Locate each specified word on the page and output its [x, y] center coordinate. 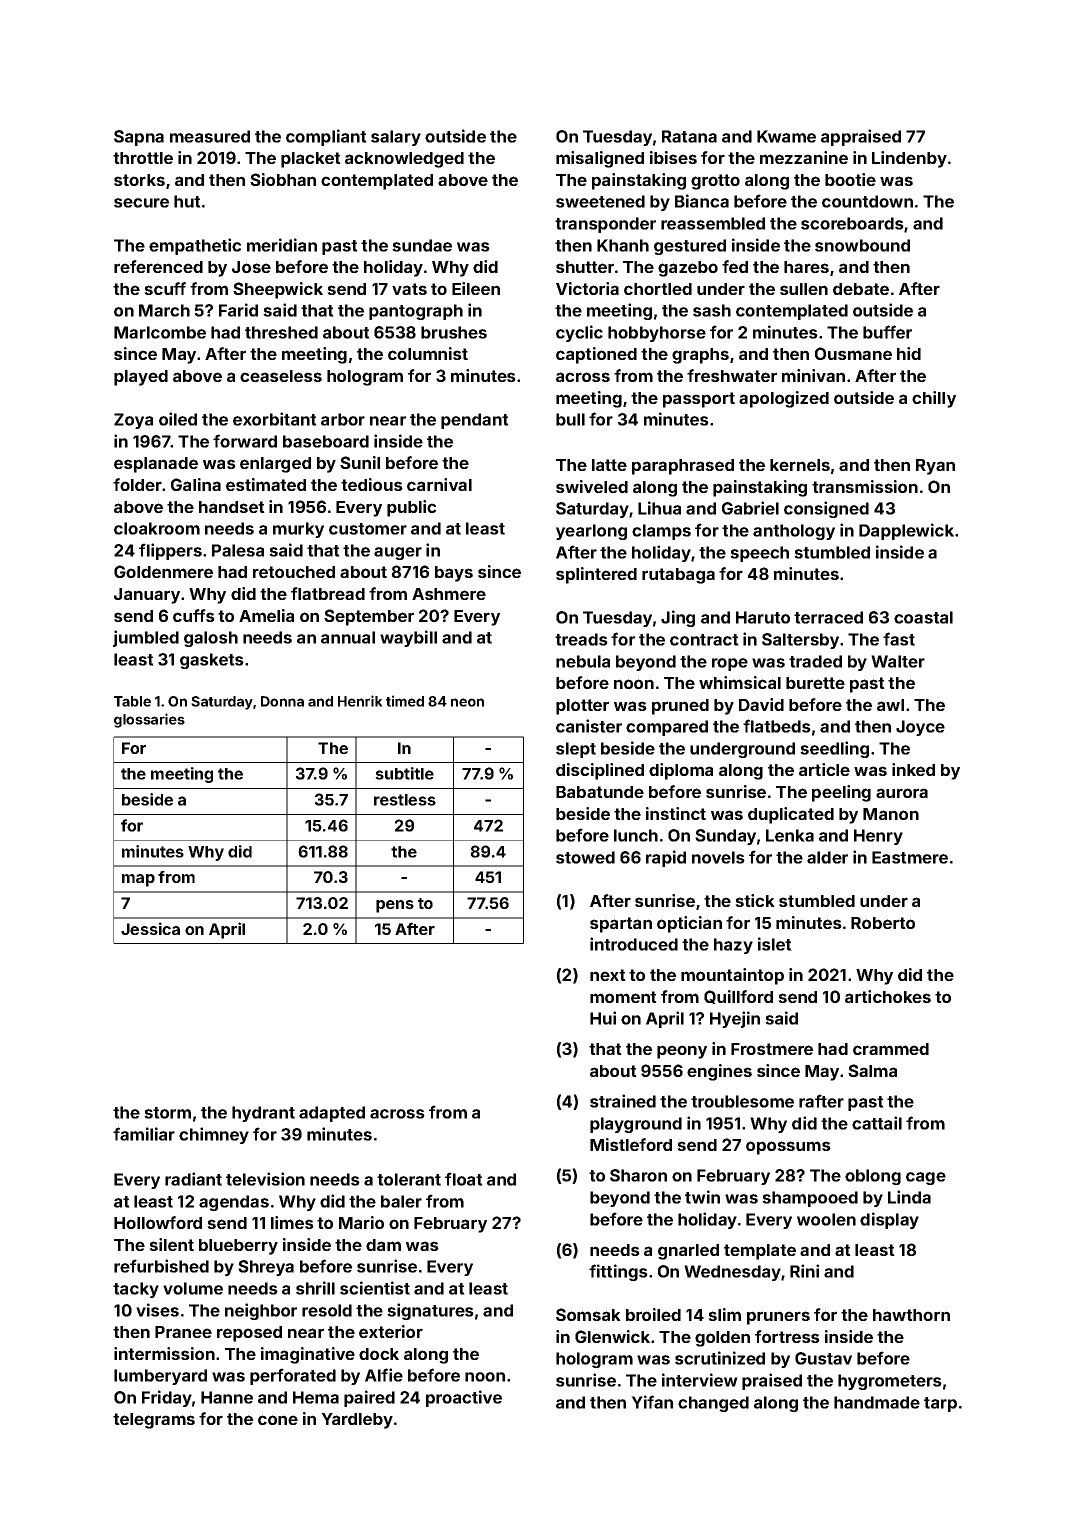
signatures [430, 1311]
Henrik [360, 701]
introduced [634, 944]
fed [735, 266]
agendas [234, 1203]
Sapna [139, 138]
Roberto [883, 923]
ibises [673, 157]
